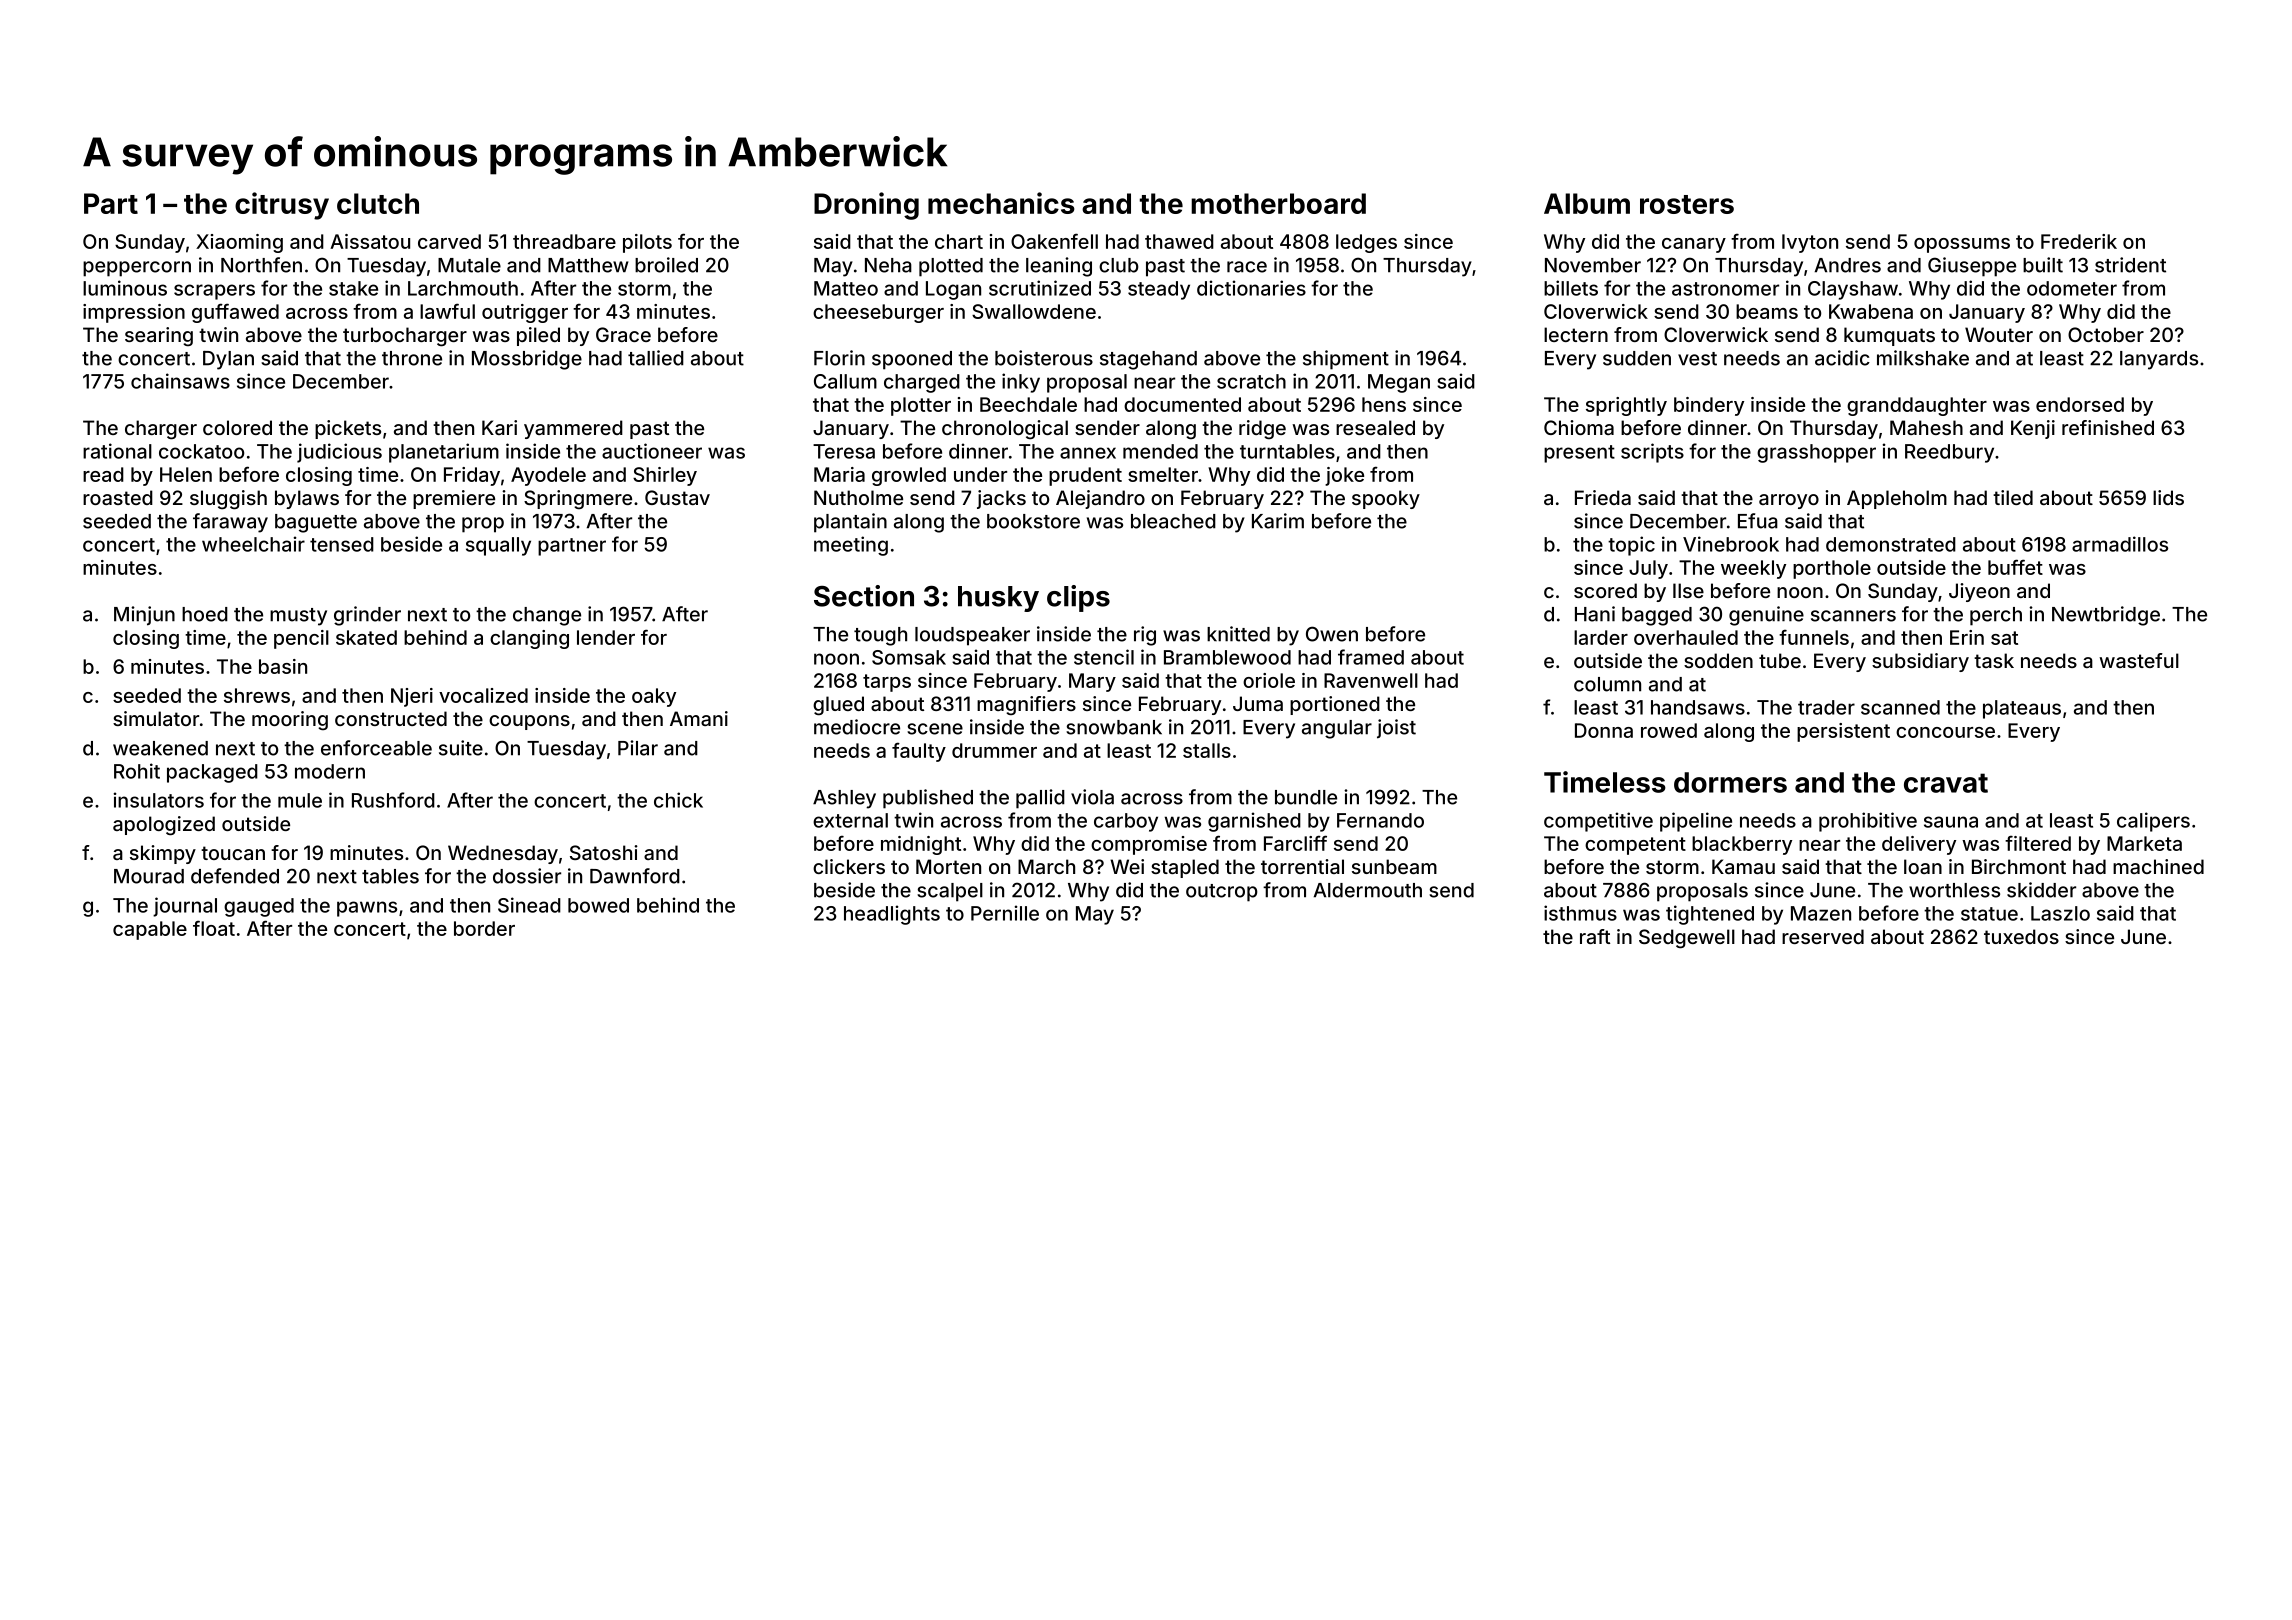 The width and height of the document is (2292, 1620). Describe the element at coordinates (1366, 243) in the document. I see `ledges` at that location.
